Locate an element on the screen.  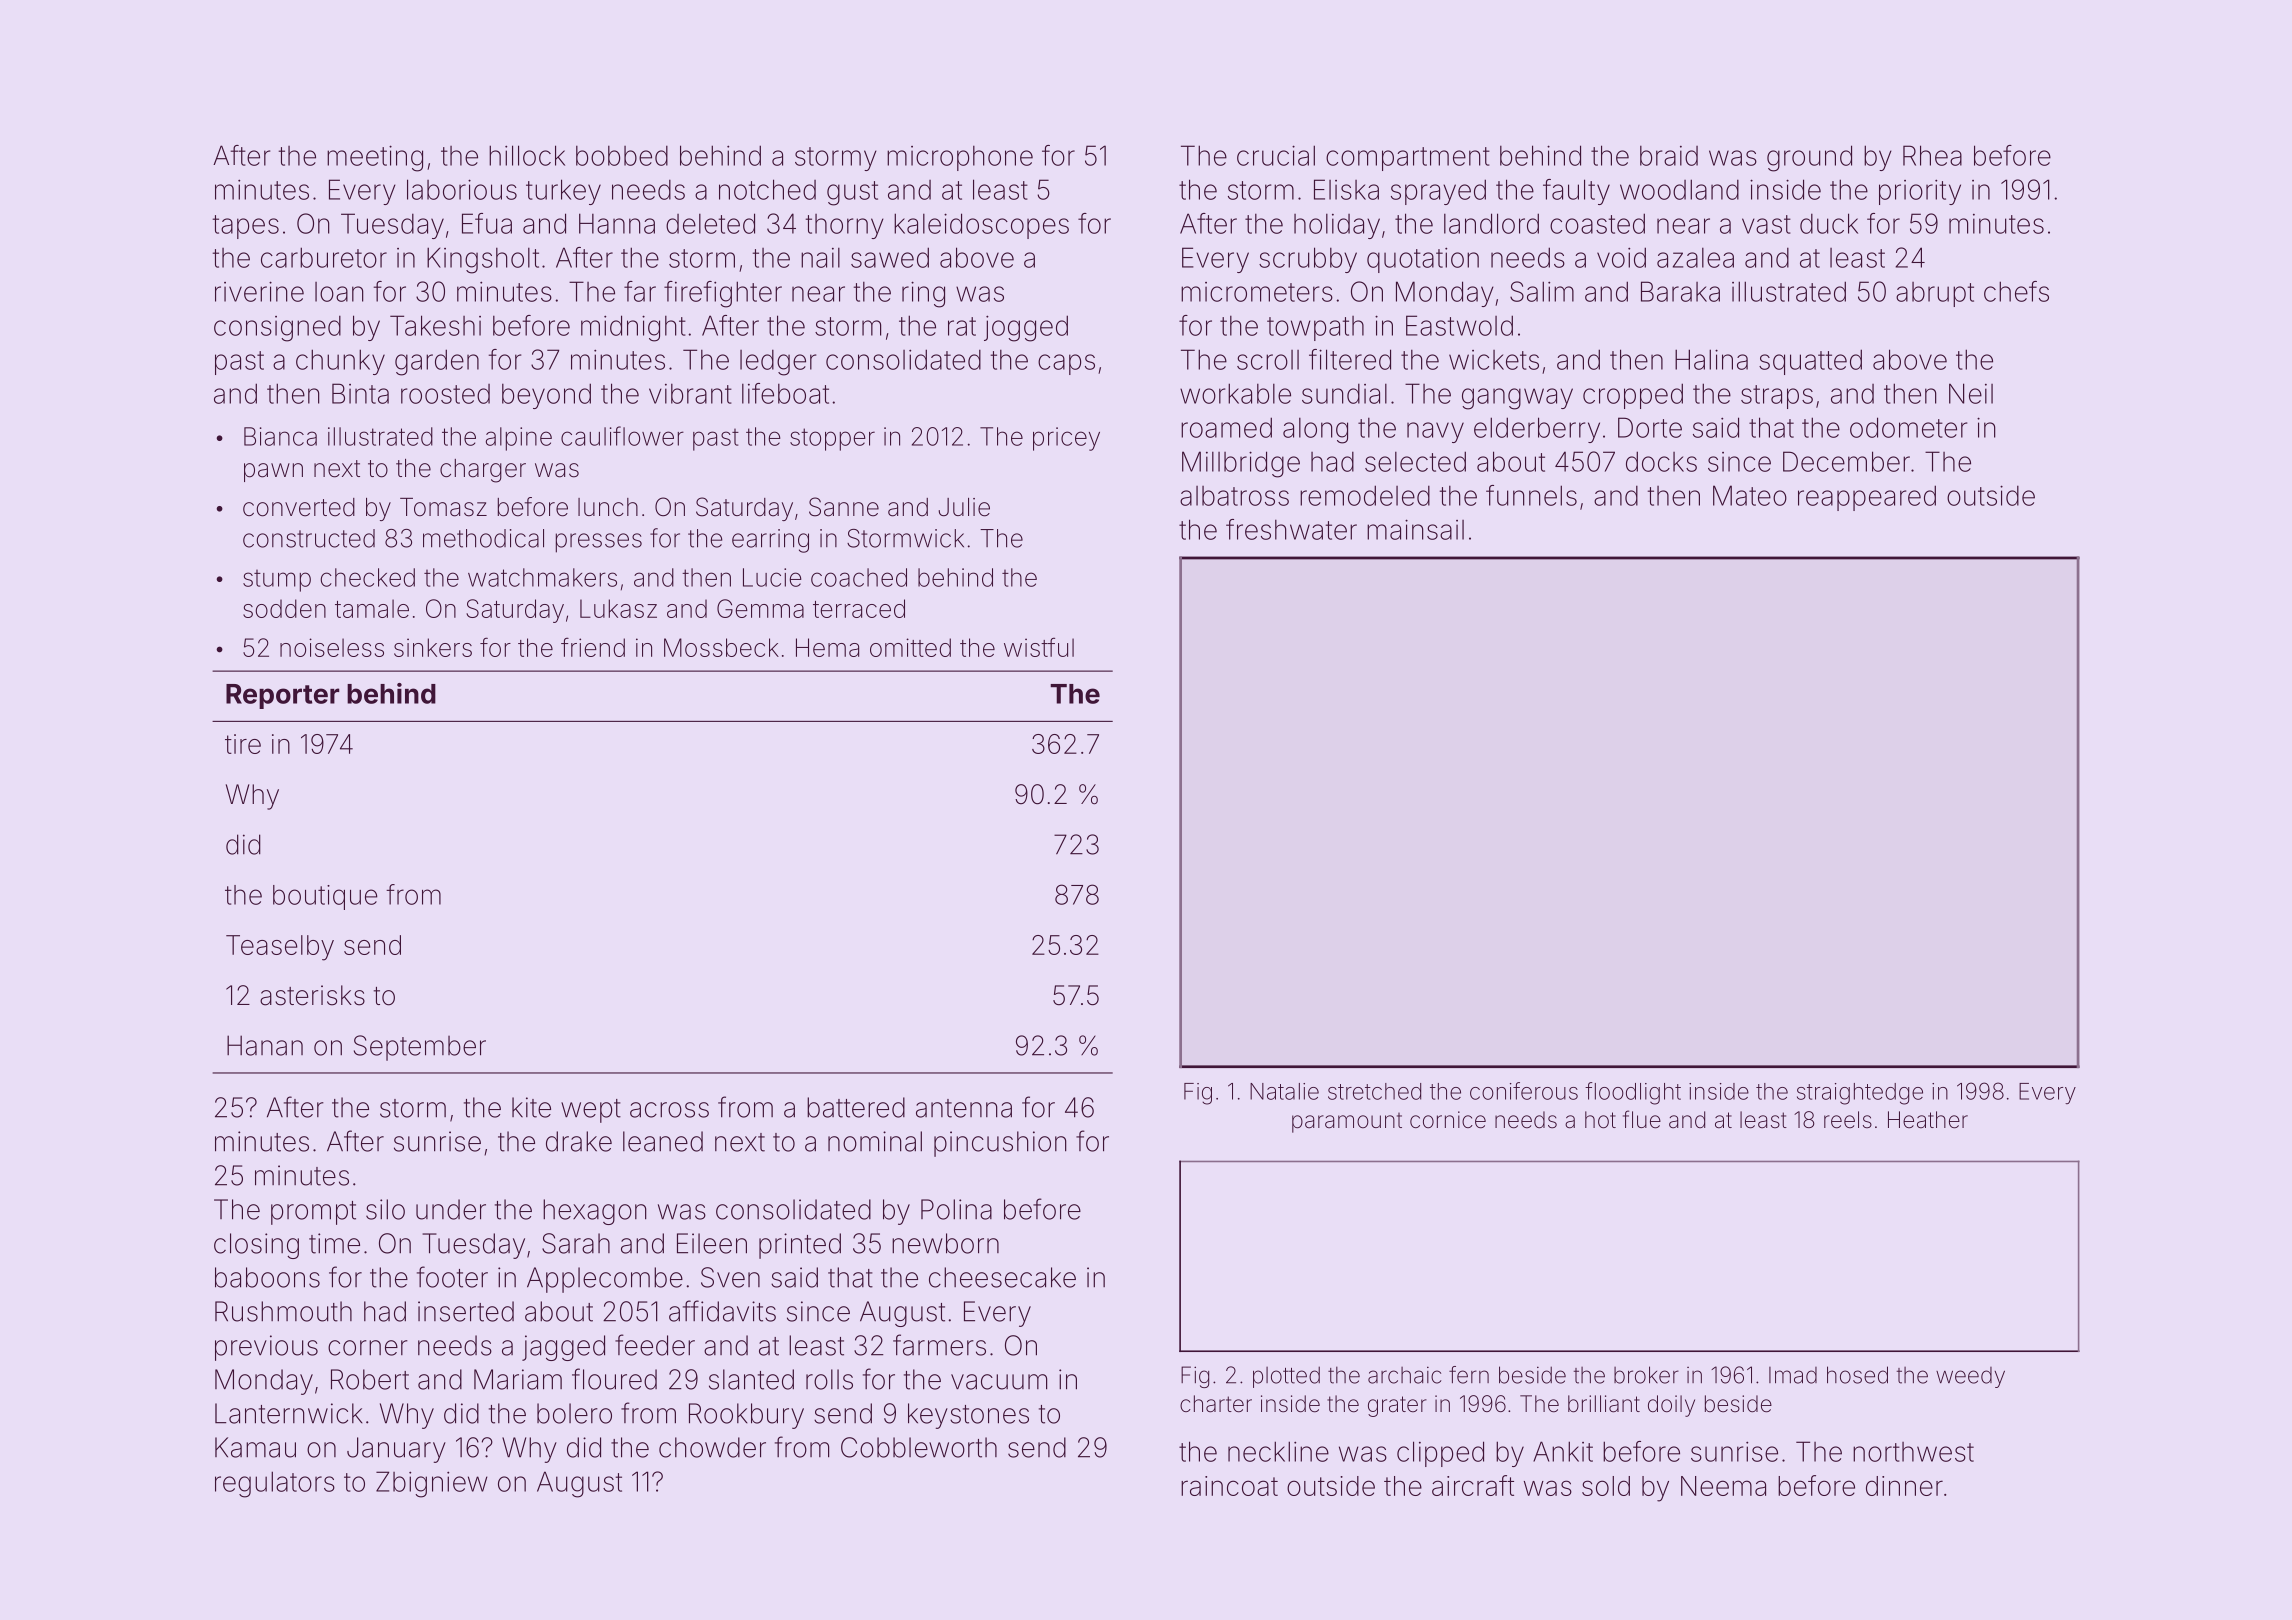
wistful is located at coordinates (1039, 647).
